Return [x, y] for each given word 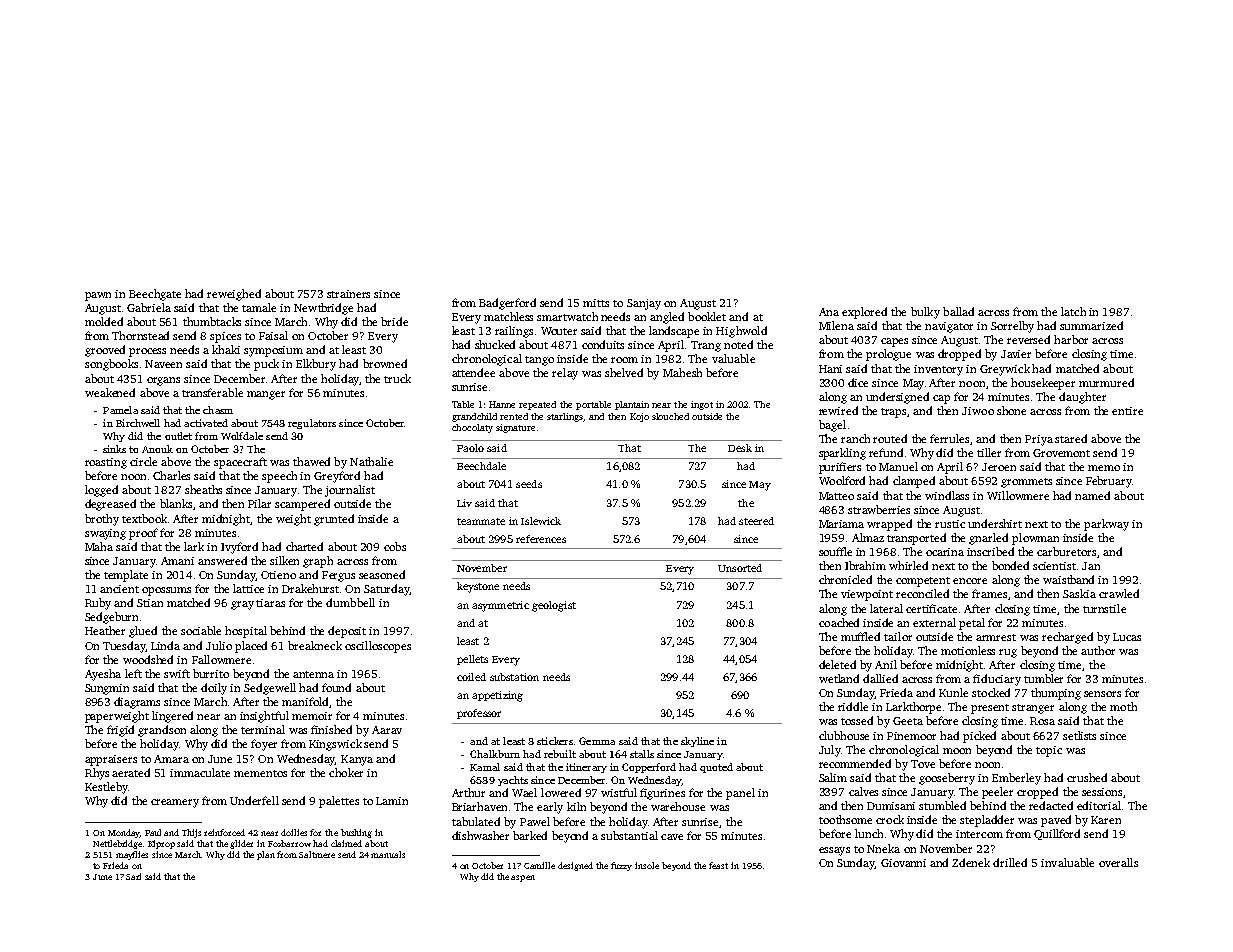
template [126, 576]
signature [515, 428]
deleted [837, 664]
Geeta [908, 721]
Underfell [254, 800]
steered [756, 521]
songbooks [111, 365]
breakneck [315, 645]
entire [1127, 411]
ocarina [945, 552]
